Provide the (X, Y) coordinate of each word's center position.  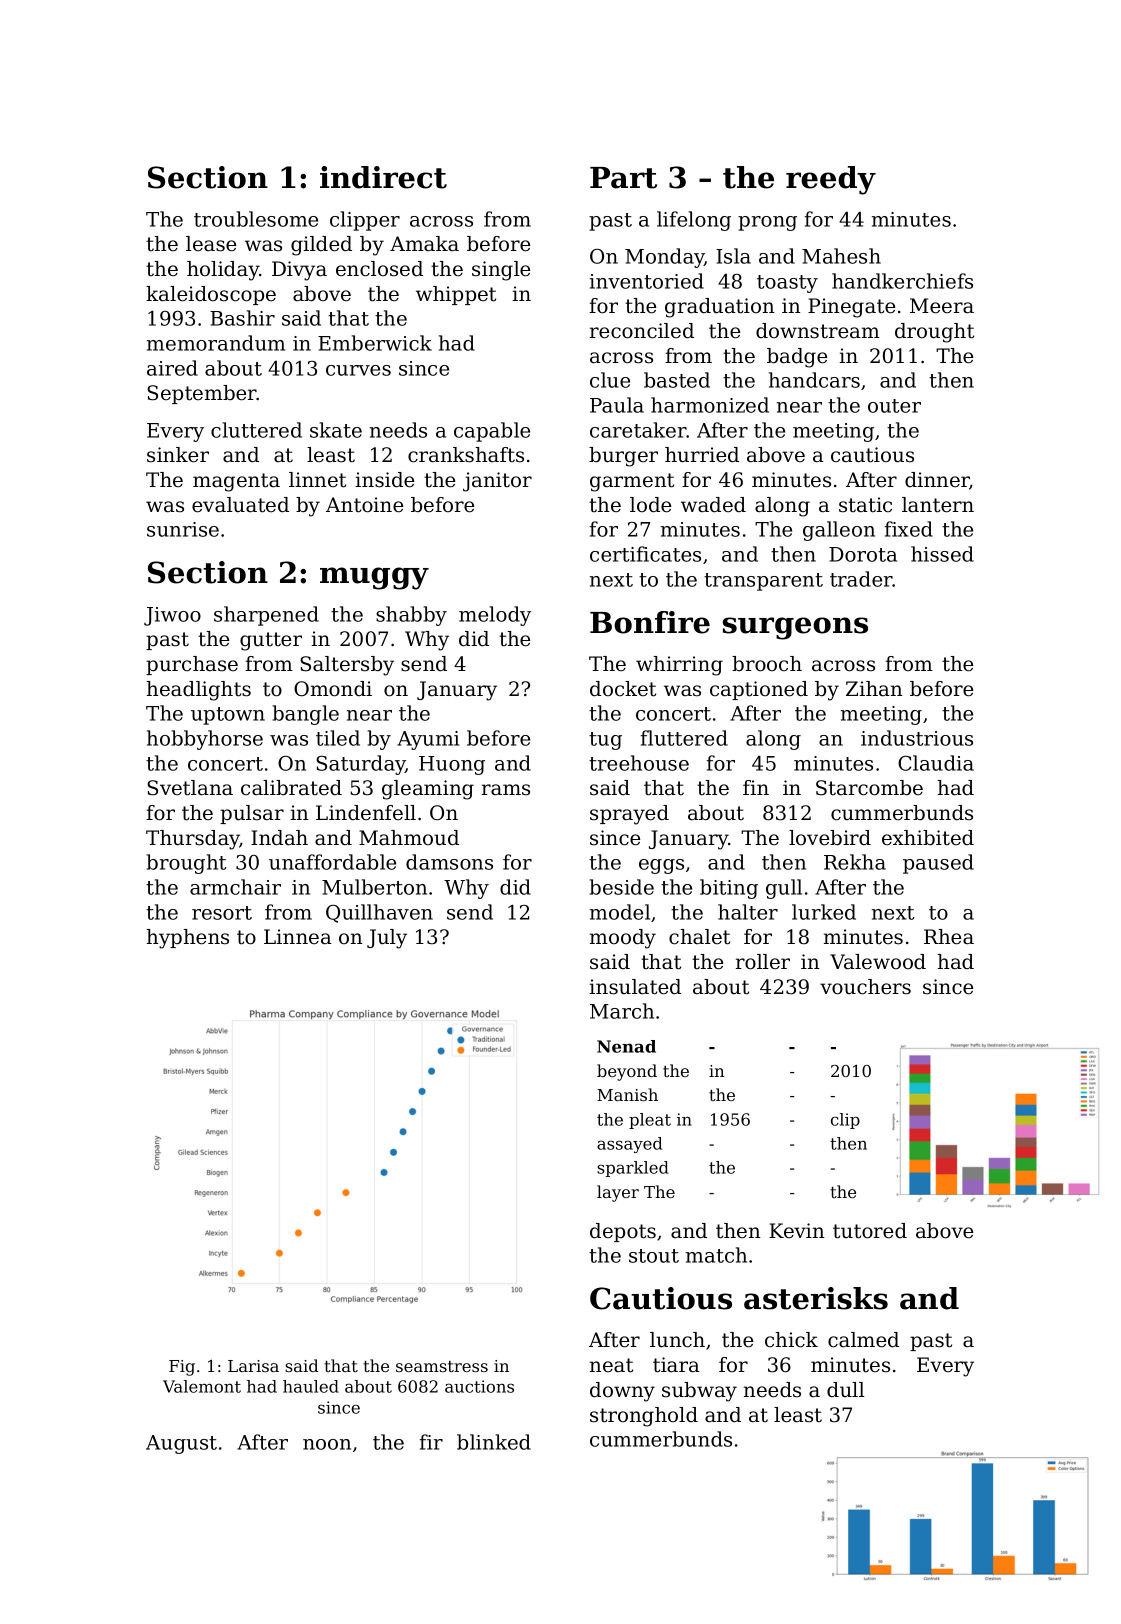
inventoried (647, 281)
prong (767, 223)
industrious (917, 738)
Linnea (298, 937)
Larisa (253, 1366)
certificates (645, 554)
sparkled (633, 1169)
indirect (383, 177)
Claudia (936, 763)
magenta (236, 482)
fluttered (684, 738)
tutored (870, 1231)
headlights (198, 691)
